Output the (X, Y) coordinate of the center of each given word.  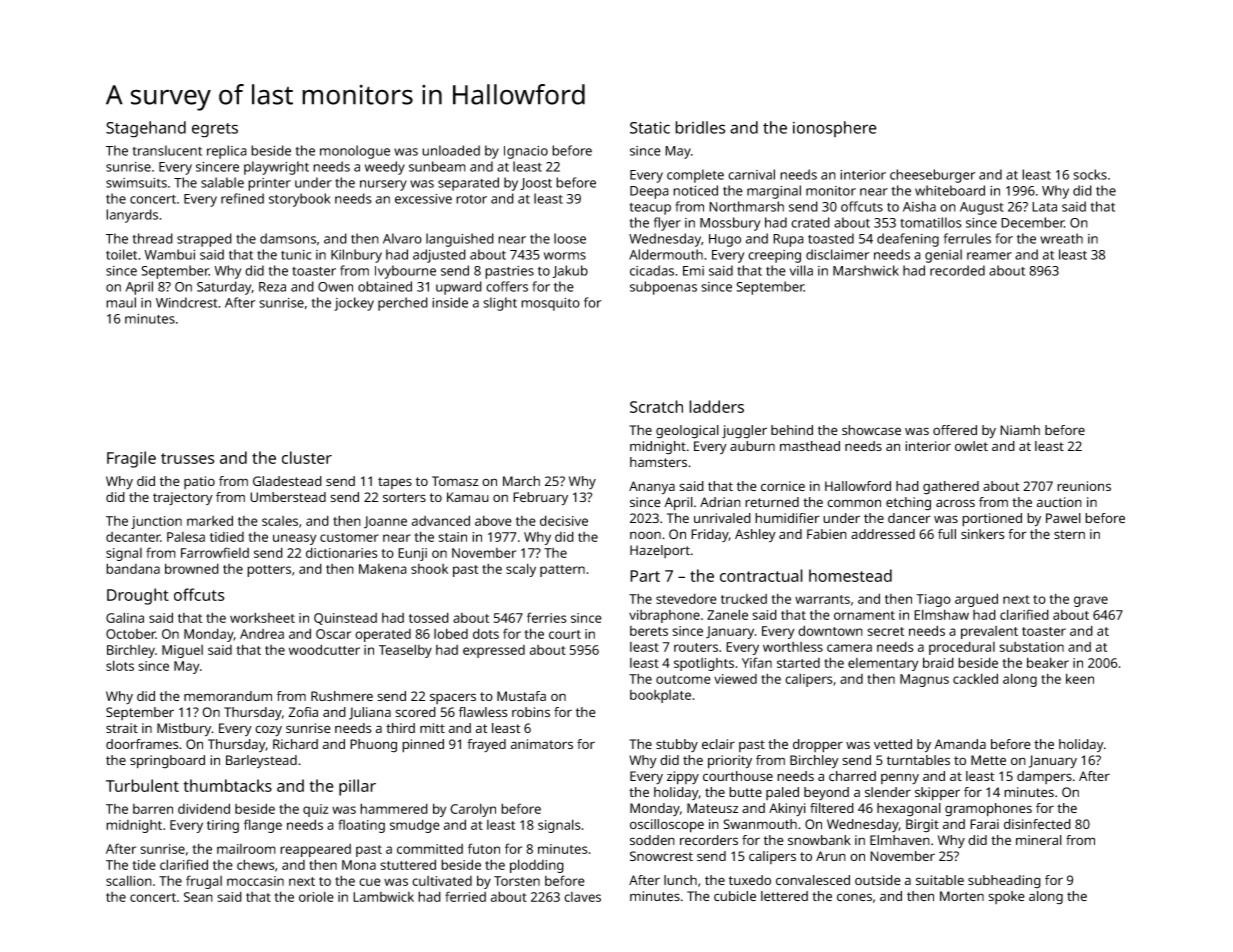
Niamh (1020, 430)
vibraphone (664, 616)
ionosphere (835, 129)
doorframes (142, 744)
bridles (700, 127)
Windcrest (187, 302)
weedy (385, 168)
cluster (307, 457)
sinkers (982, 534)
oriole (316, 896)
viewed (735, 679)
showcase (871, 430)
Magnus (924, 680)
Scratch (656, 406)
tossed (429, 617)
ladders (716, 406)
